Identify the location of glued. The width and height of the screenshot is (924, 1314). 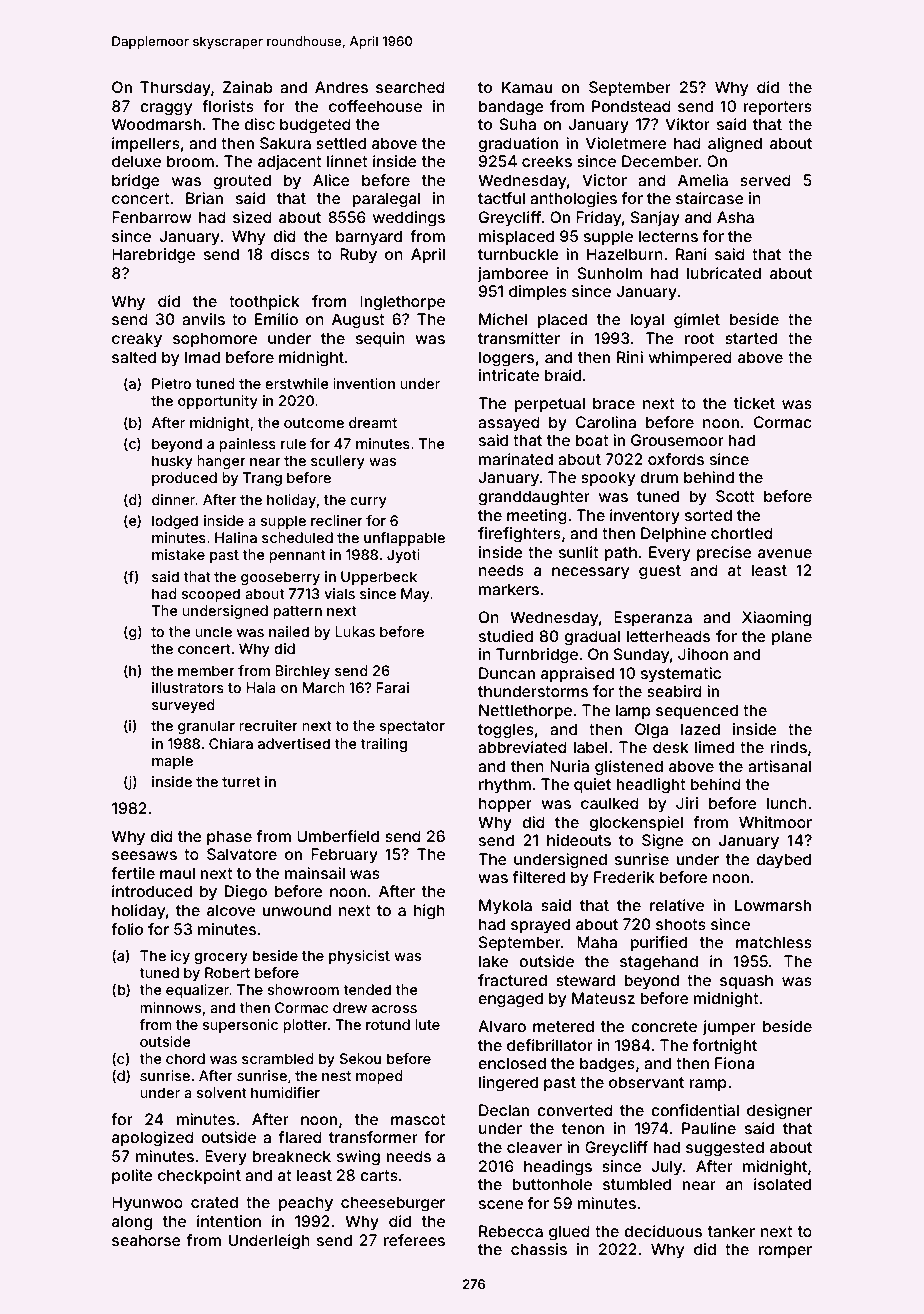
(569, 1233).
